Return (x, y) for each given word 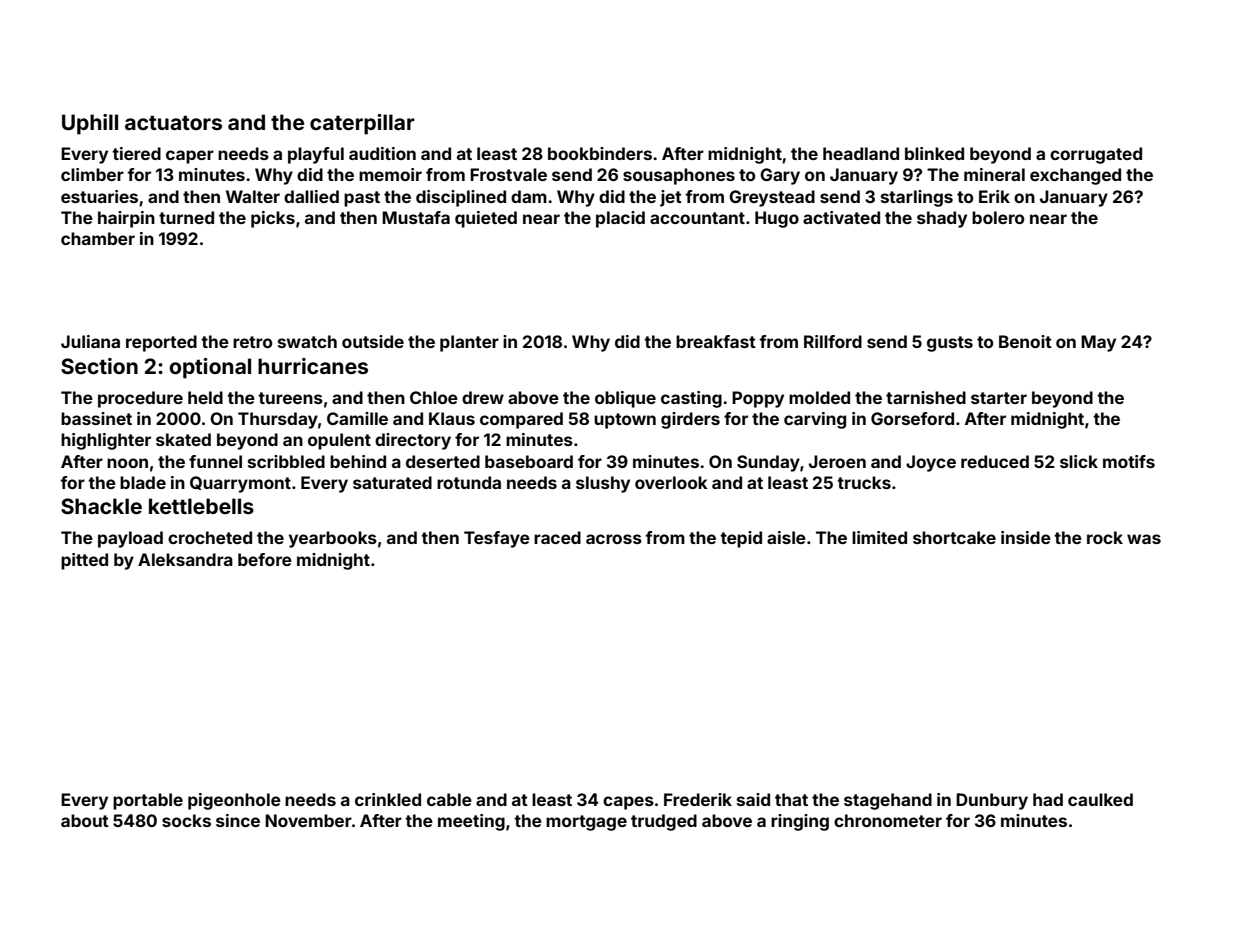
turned (186, 217)
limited (879, 537)
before (265, 559)
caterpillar (362, 124)
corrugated (1096, 155)
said (753, 799)
